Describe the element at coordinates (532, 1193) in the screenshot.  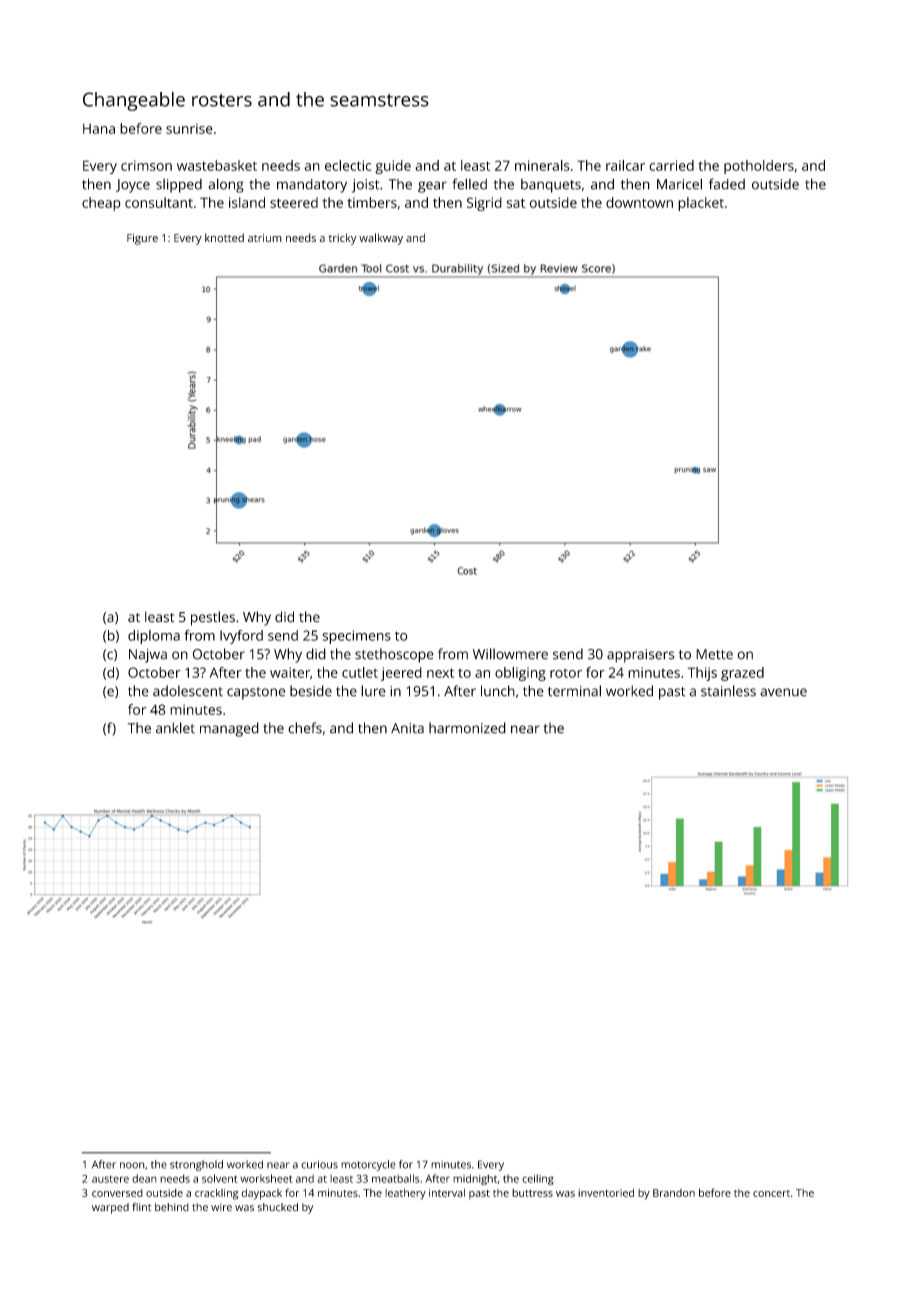
I see `buttress` at that location.
